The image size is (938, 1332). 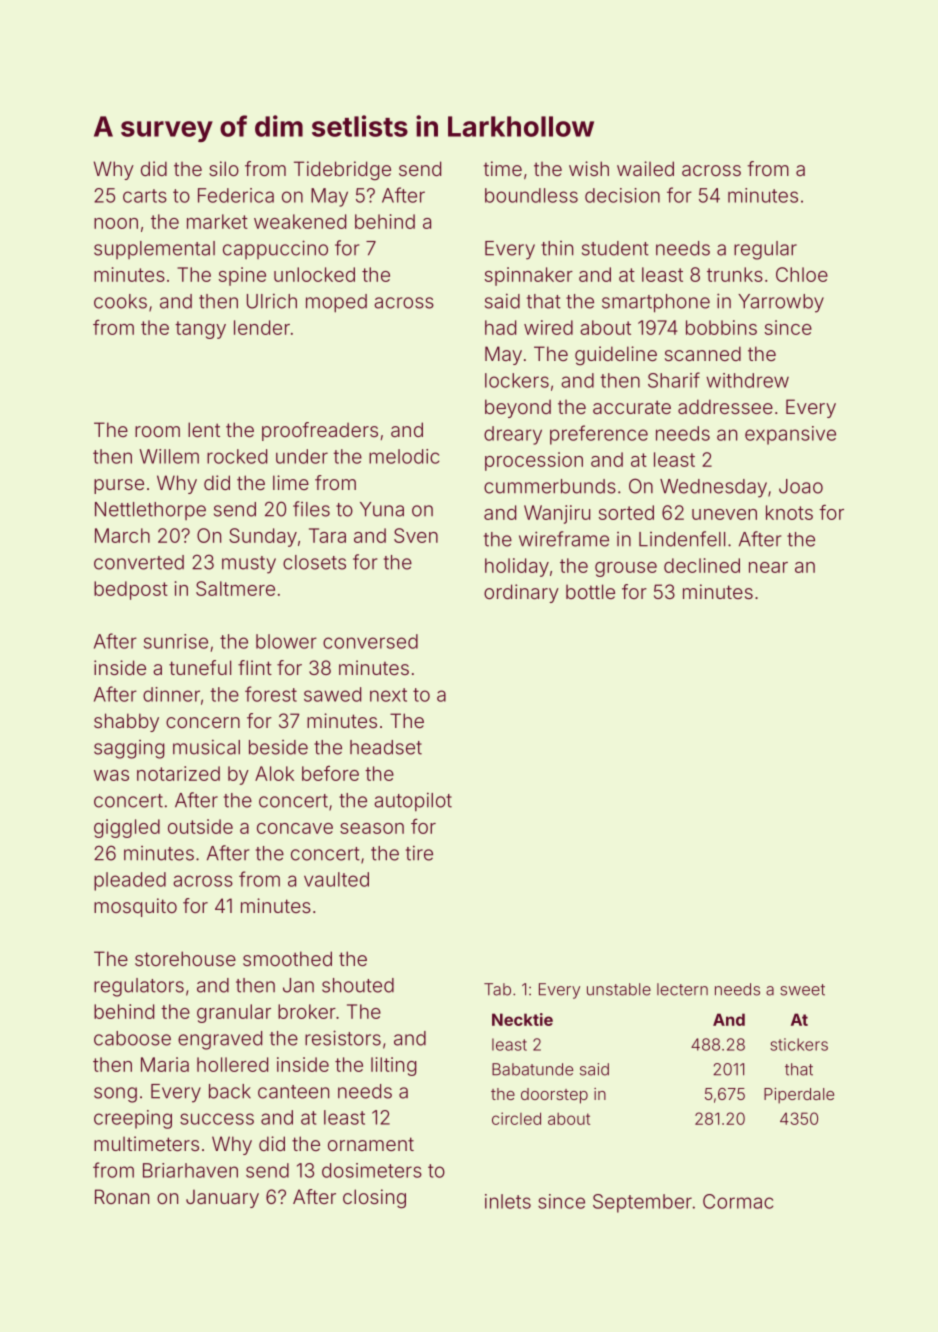 What do you see at coordinates (295, 828) in the document?
I see `concave` at bounding box center [295, 828].
